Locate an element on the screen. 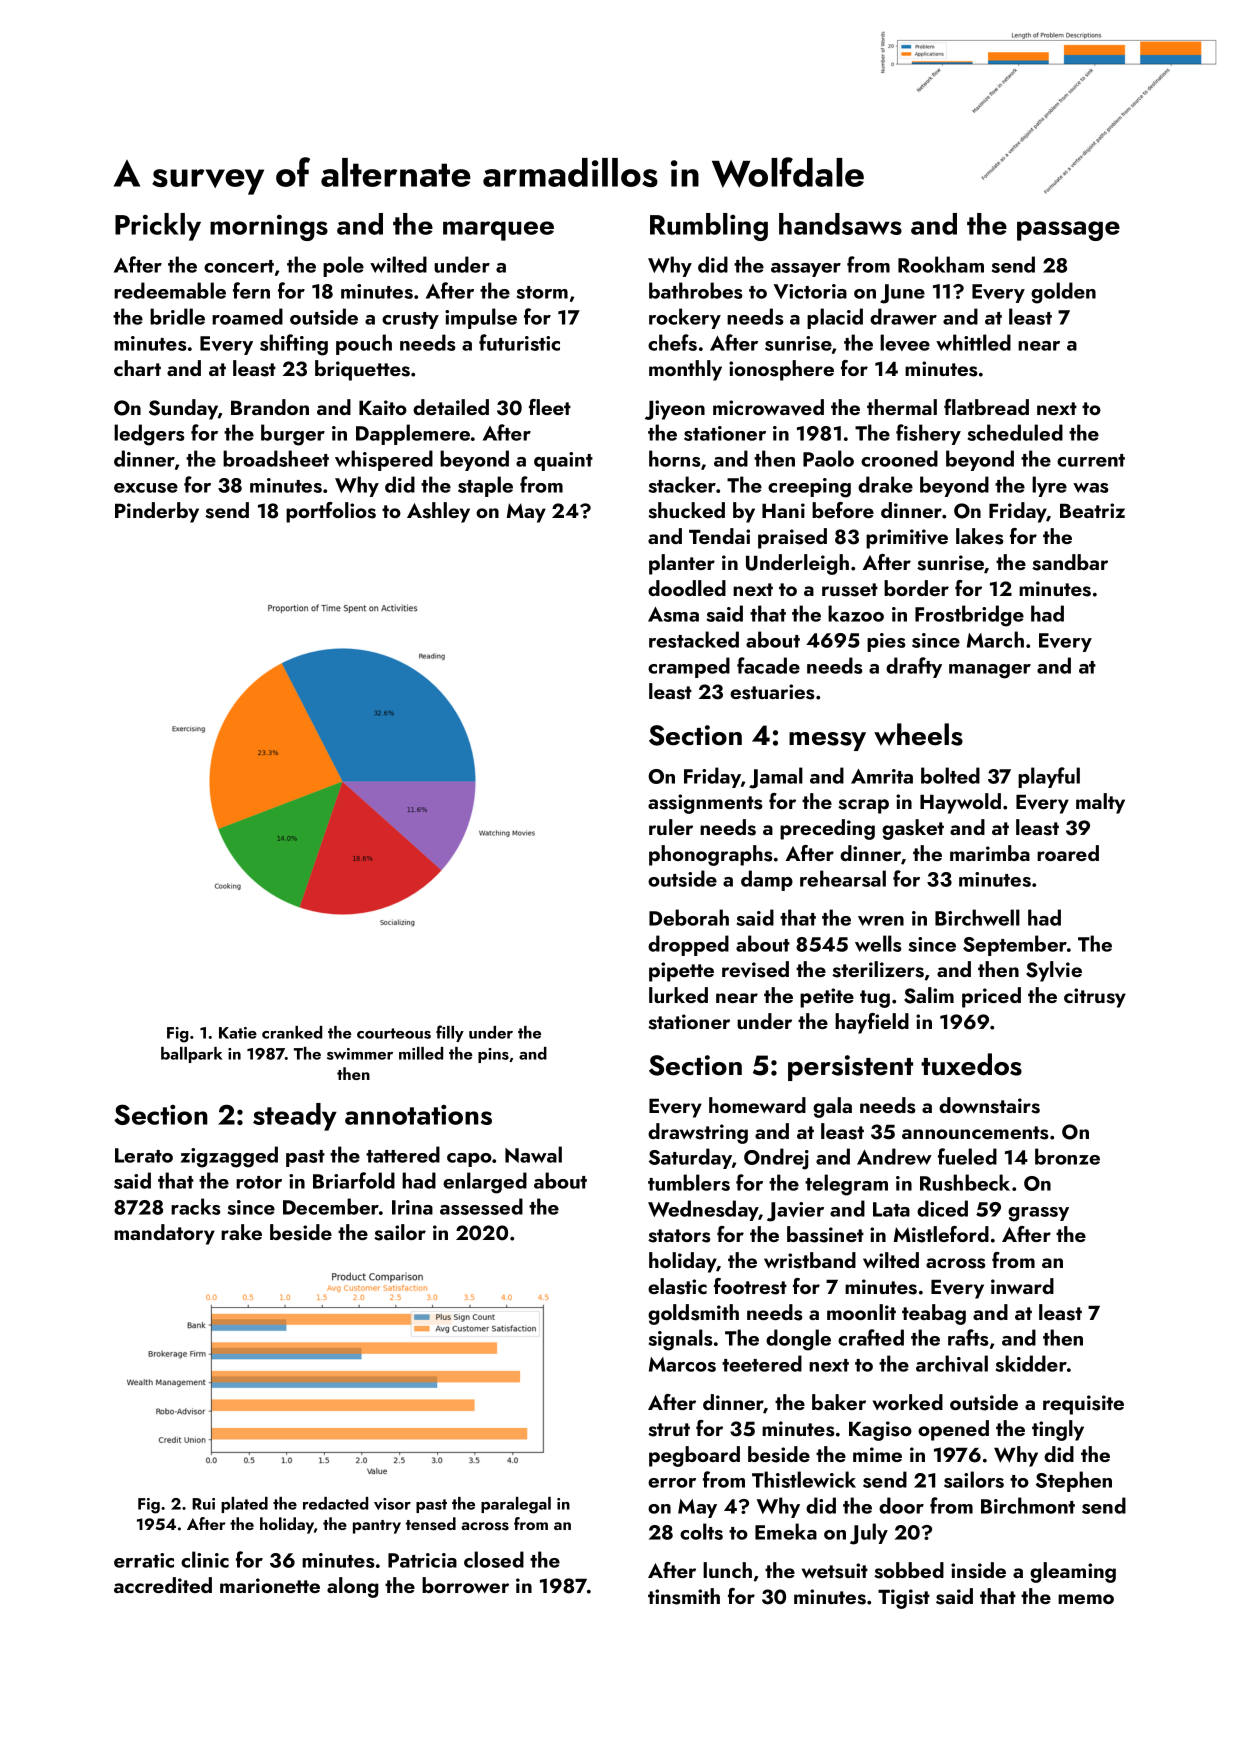 The height and width of the screenshot is (1757, 1242). Pinderby is located at coordinates (157, 512).
